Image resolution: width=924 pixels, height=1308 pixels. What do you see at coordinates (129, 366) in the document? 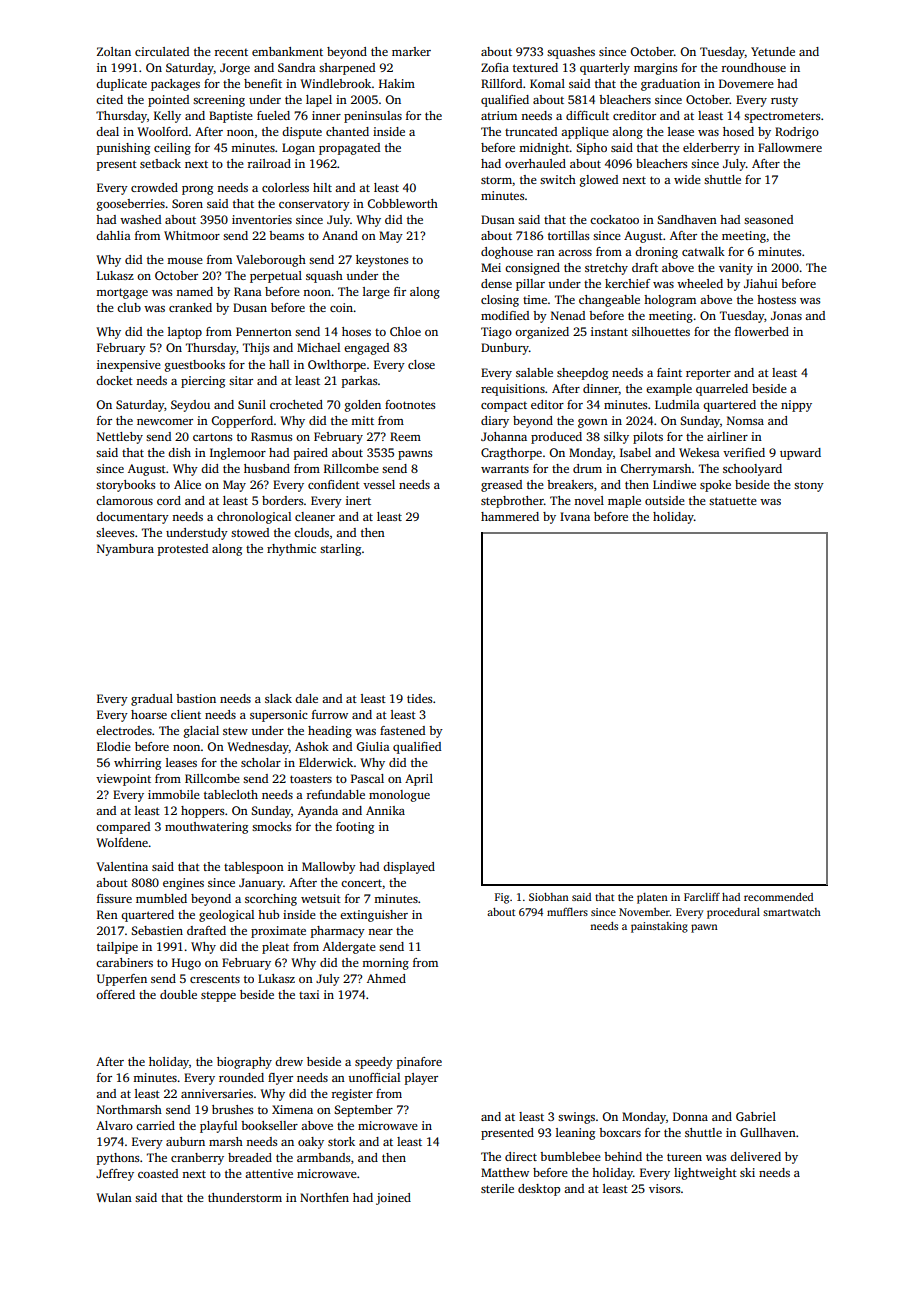
I see `inexpensive` at bounding box center [129, 366].
